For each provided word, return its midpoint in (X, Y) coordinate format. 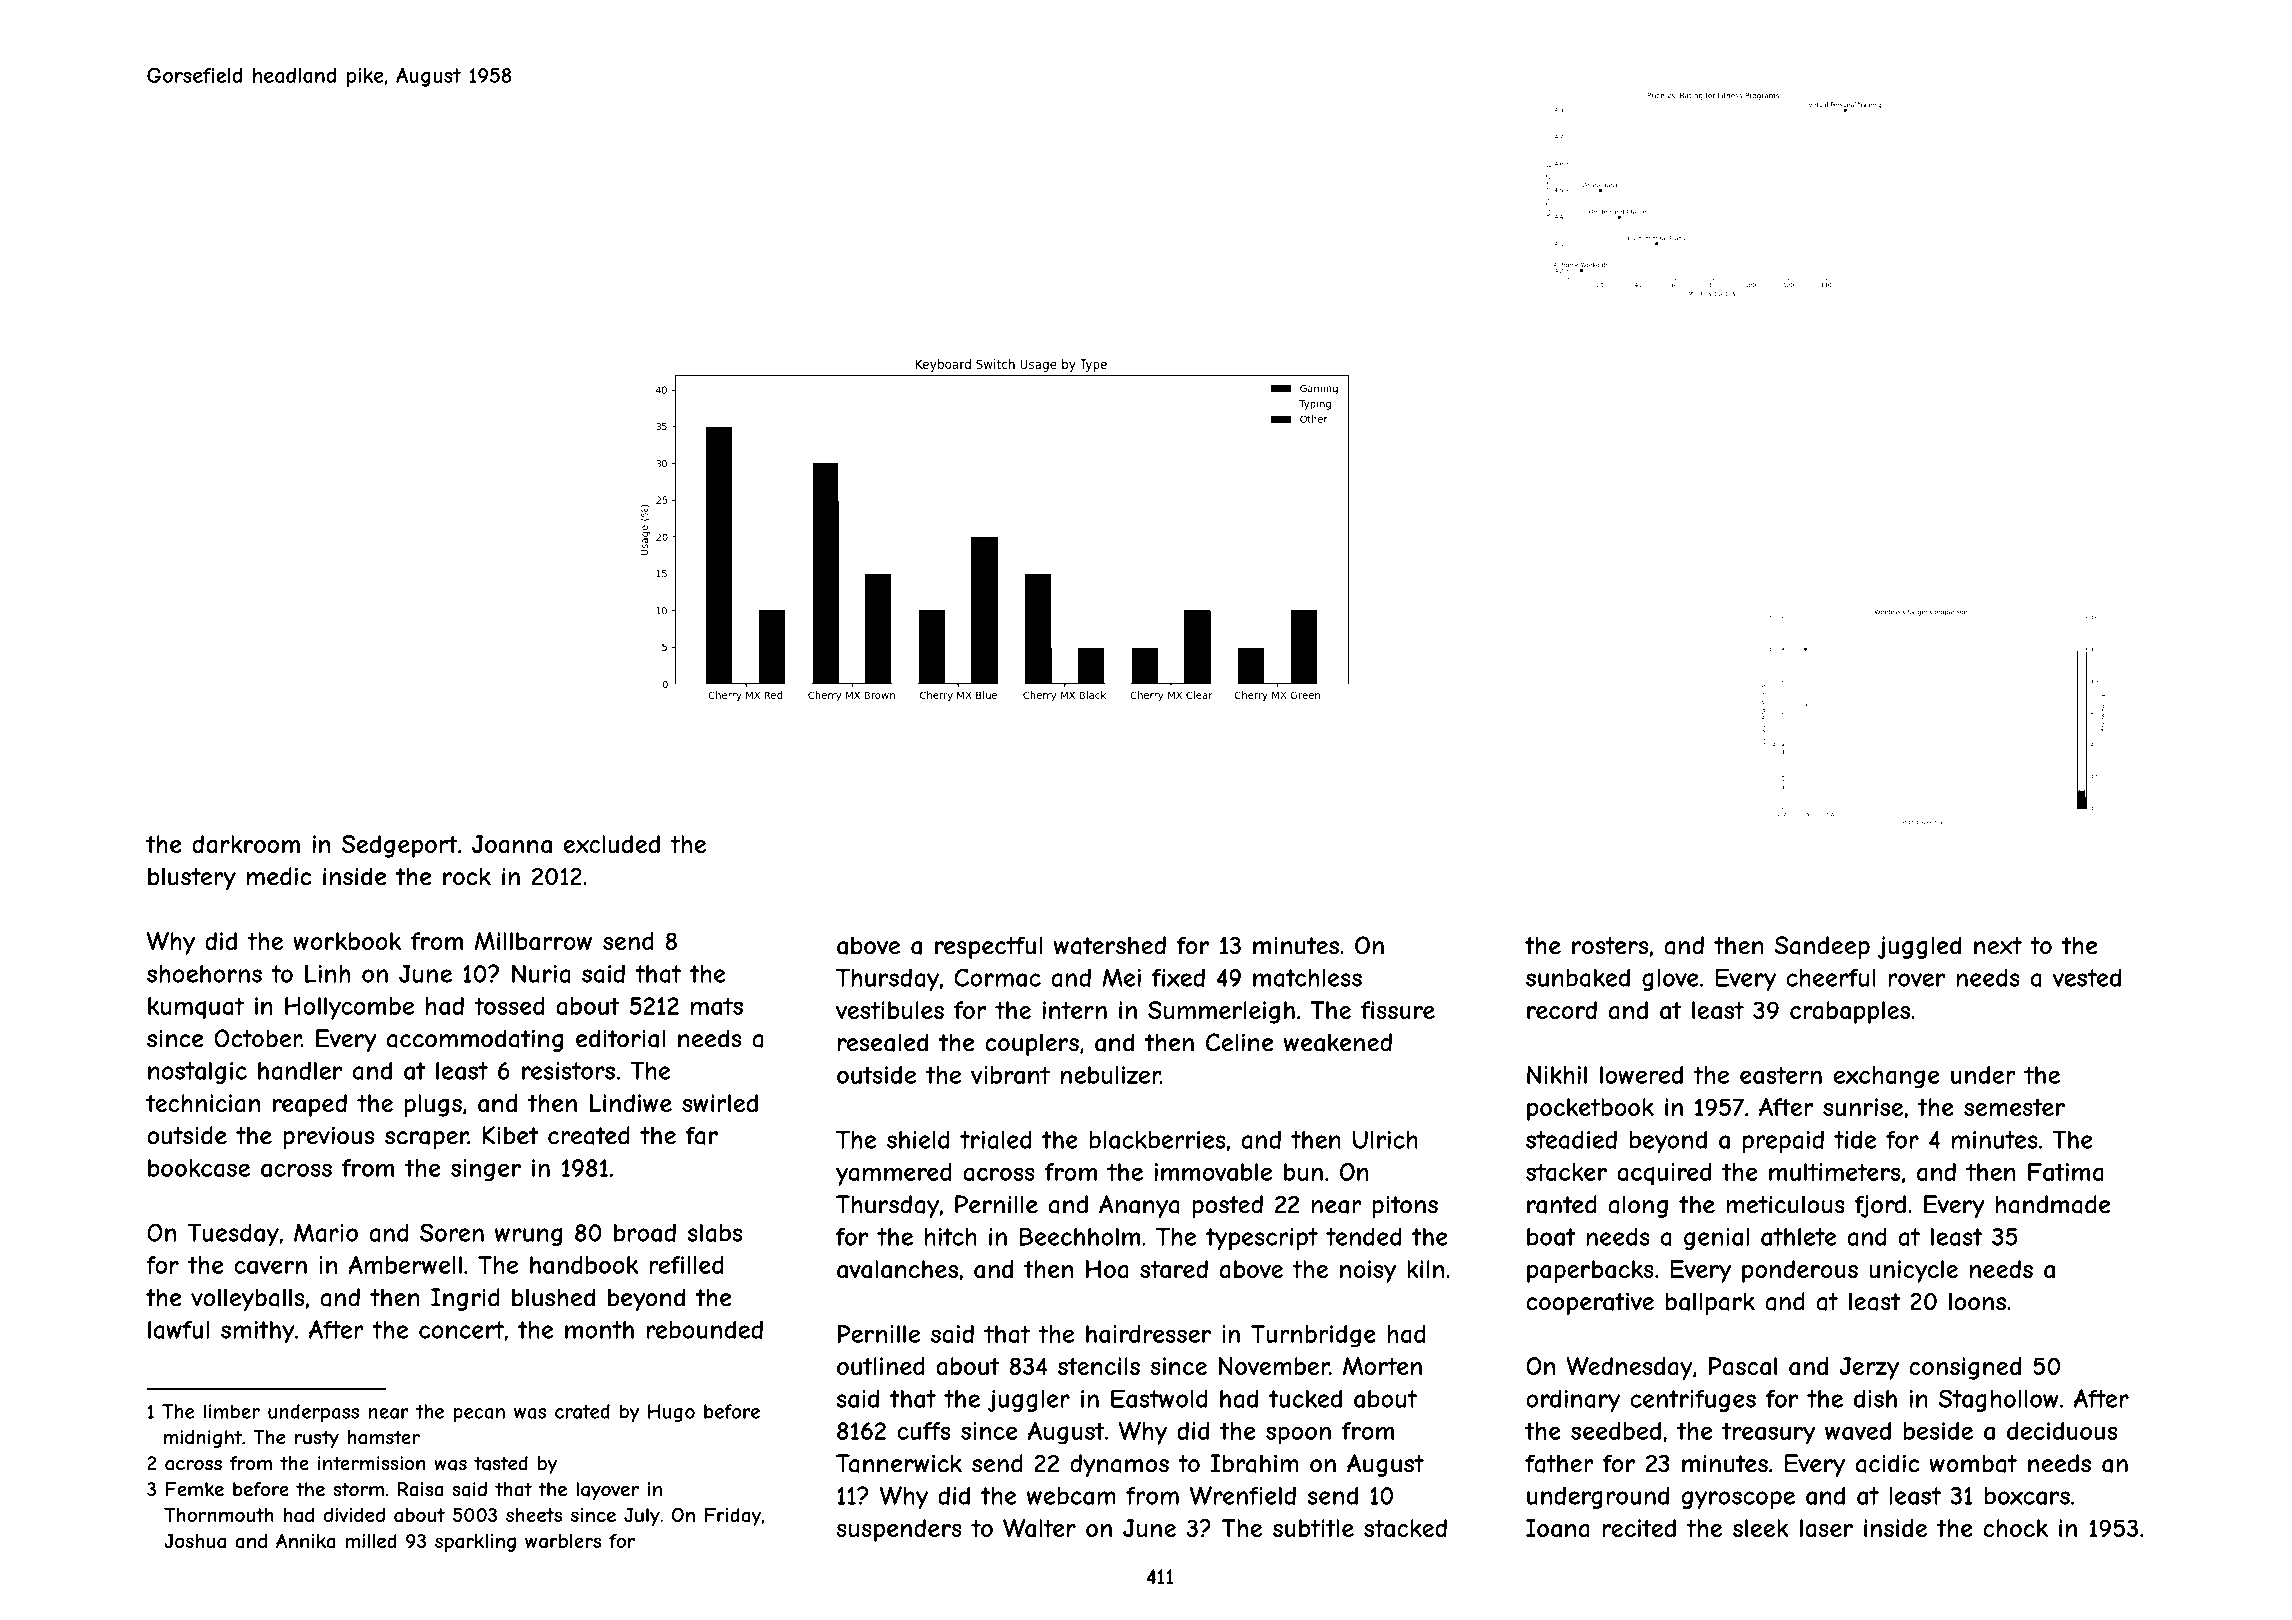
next (1998, 946)
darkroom (246, 844)
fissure (1398, 1010)
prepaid (1783, 1141)
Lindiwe (631, 1103)
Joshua (195, 1541)
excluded (612, 844)
